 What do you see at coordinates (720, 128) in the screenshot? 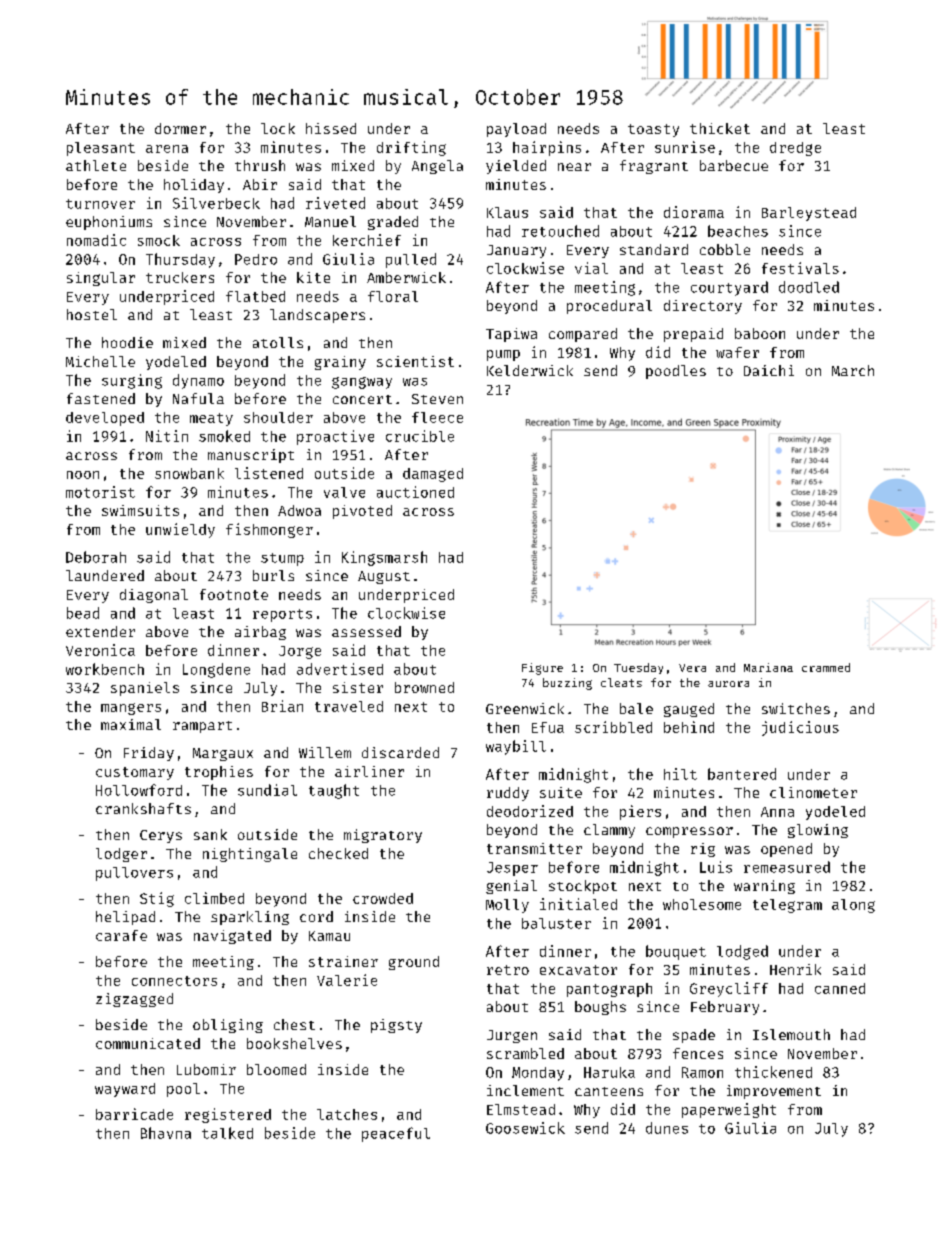
I see `thicket` at bounding box center [720, 128].
